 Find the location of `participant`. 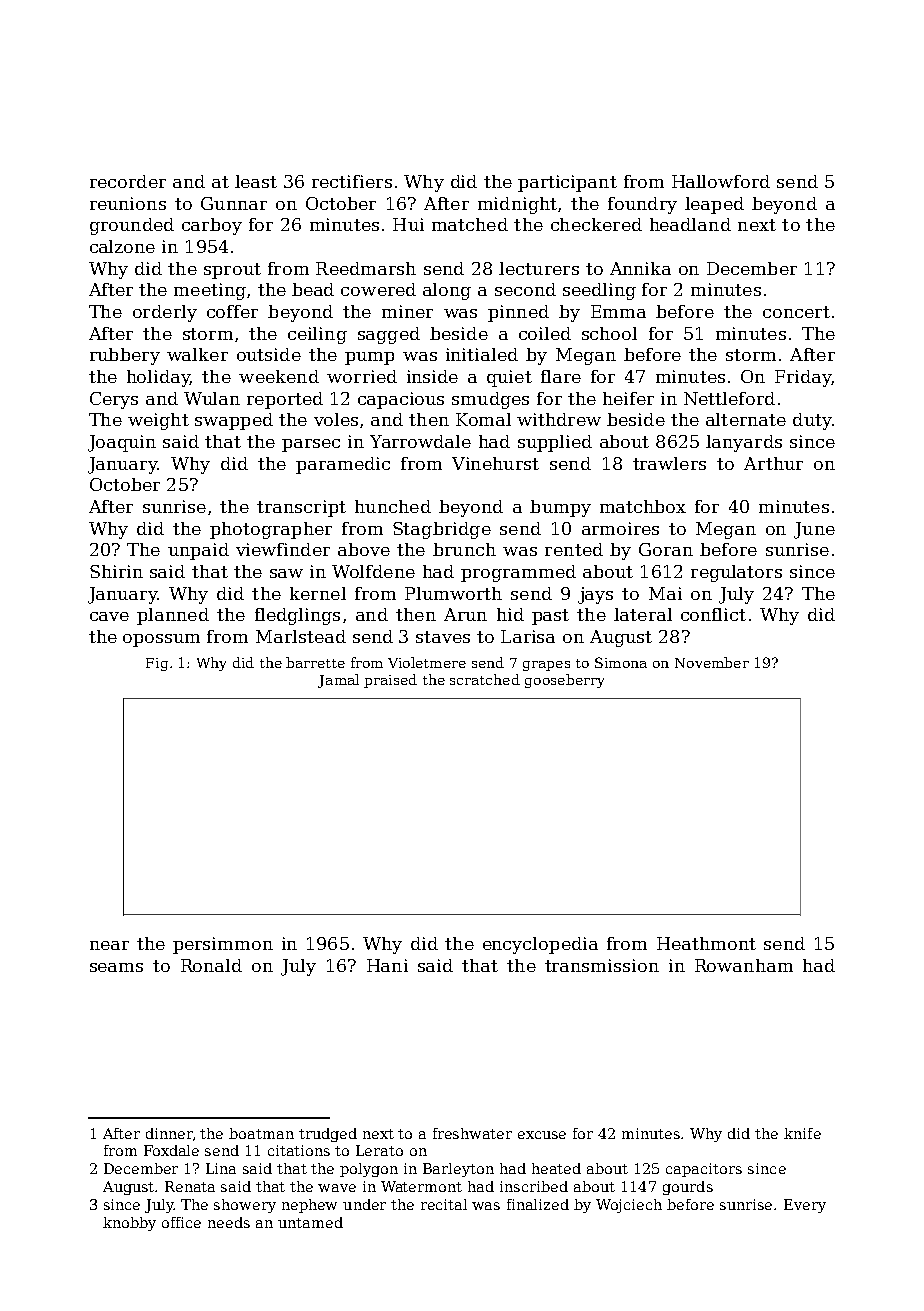

participant is located at coordinates (567, 183).
